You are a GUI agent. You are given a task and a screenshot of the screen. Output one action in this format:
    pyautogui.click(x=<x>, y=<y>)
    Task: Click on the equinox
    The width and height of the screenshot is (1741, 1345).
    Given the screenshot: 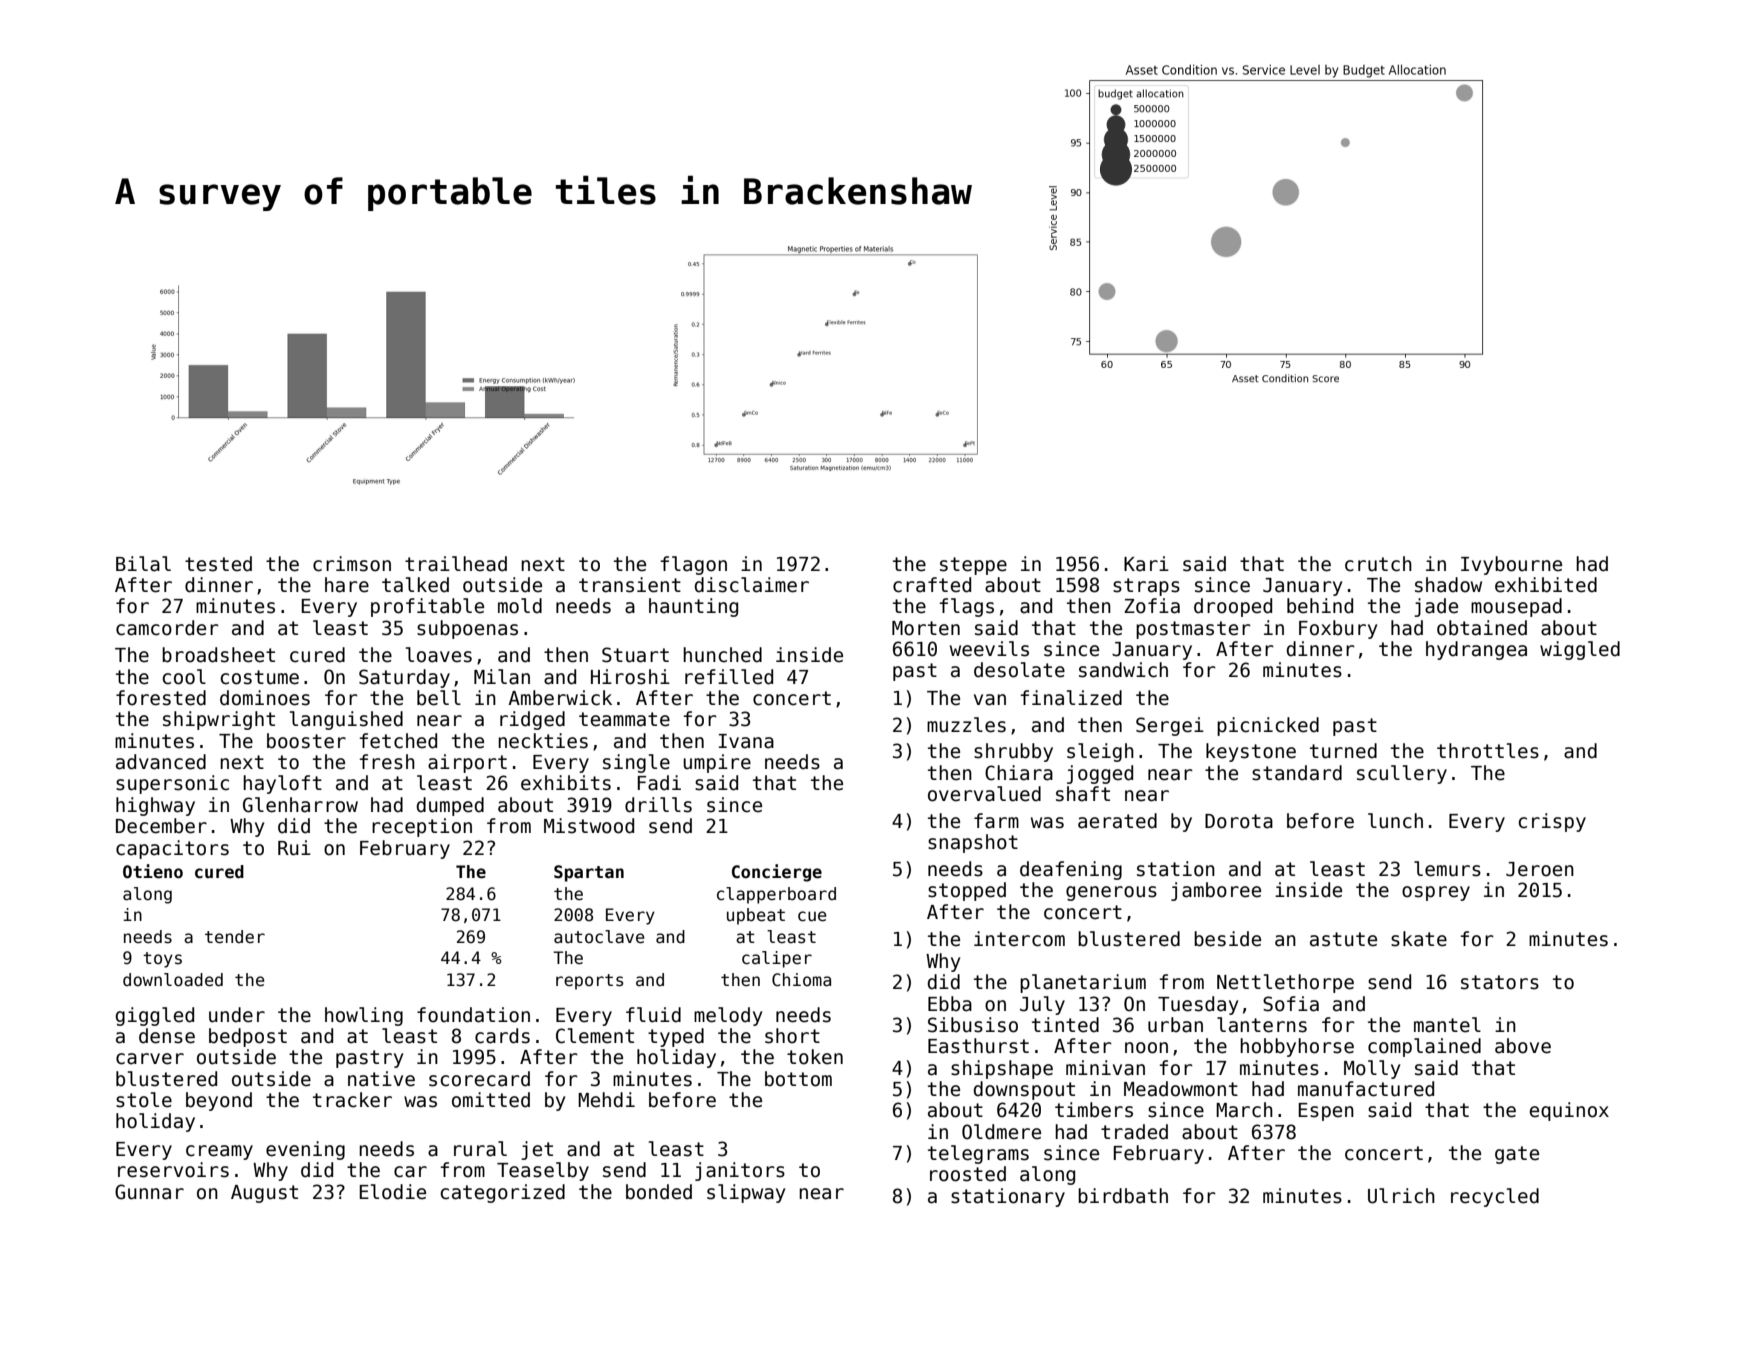 What is the action you would take?
    pyautogui.click(x=1569, y=1111)
